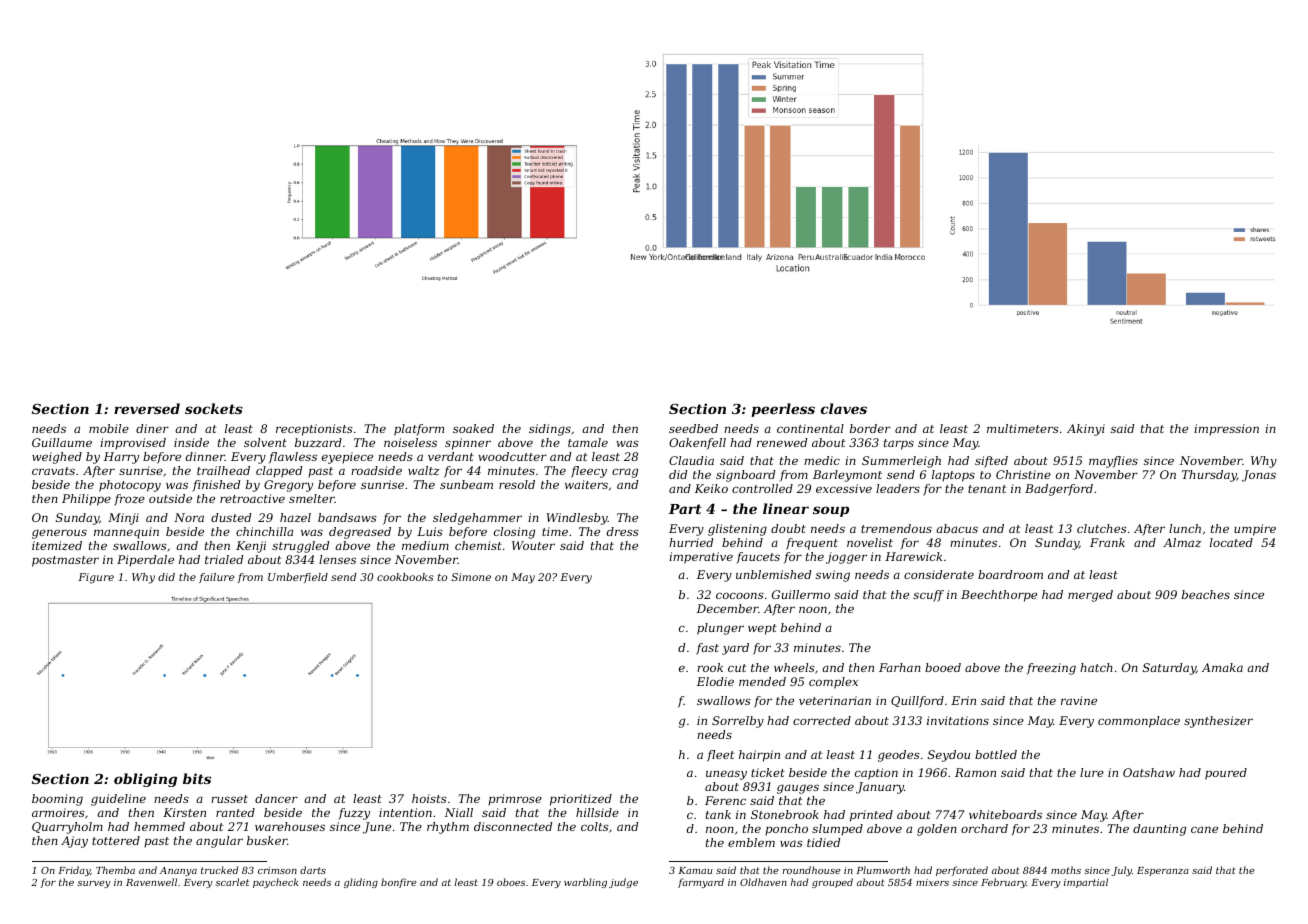  Describe the element at coordinates (585, 883) in the screenshot. I see `warbling` at that location.
